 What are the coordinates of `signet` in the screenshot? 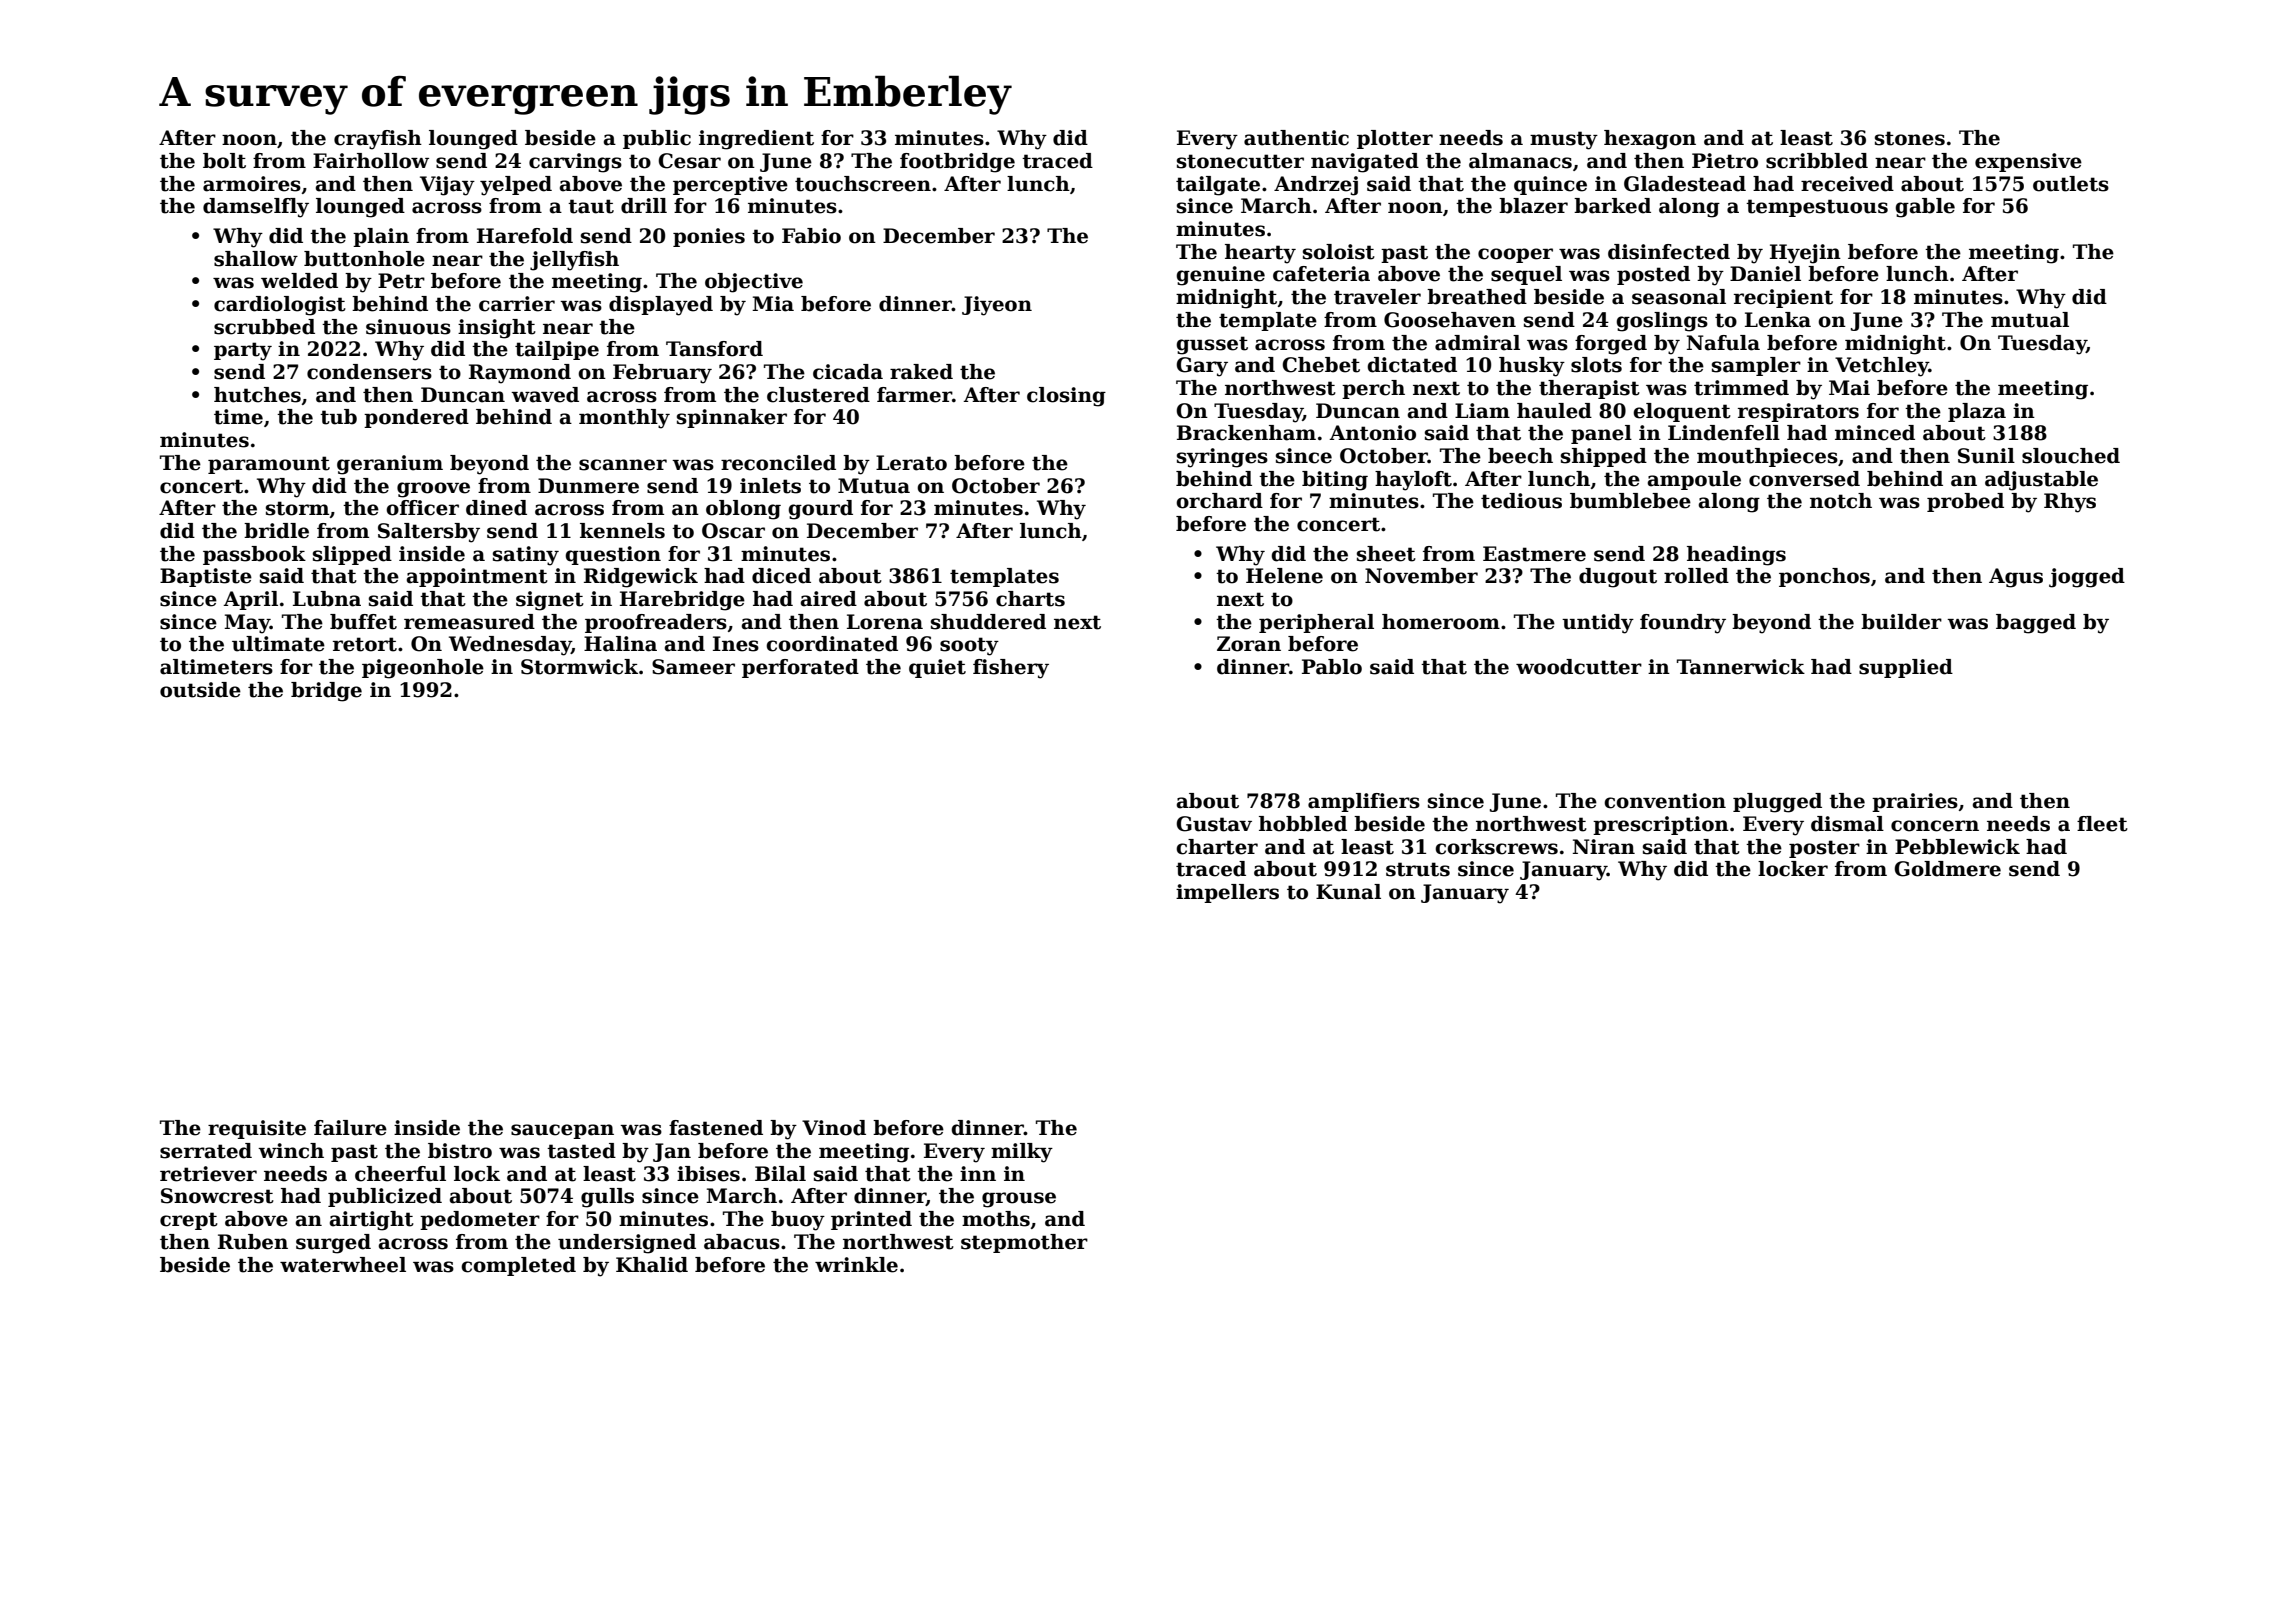 It's located at (550, 601).
